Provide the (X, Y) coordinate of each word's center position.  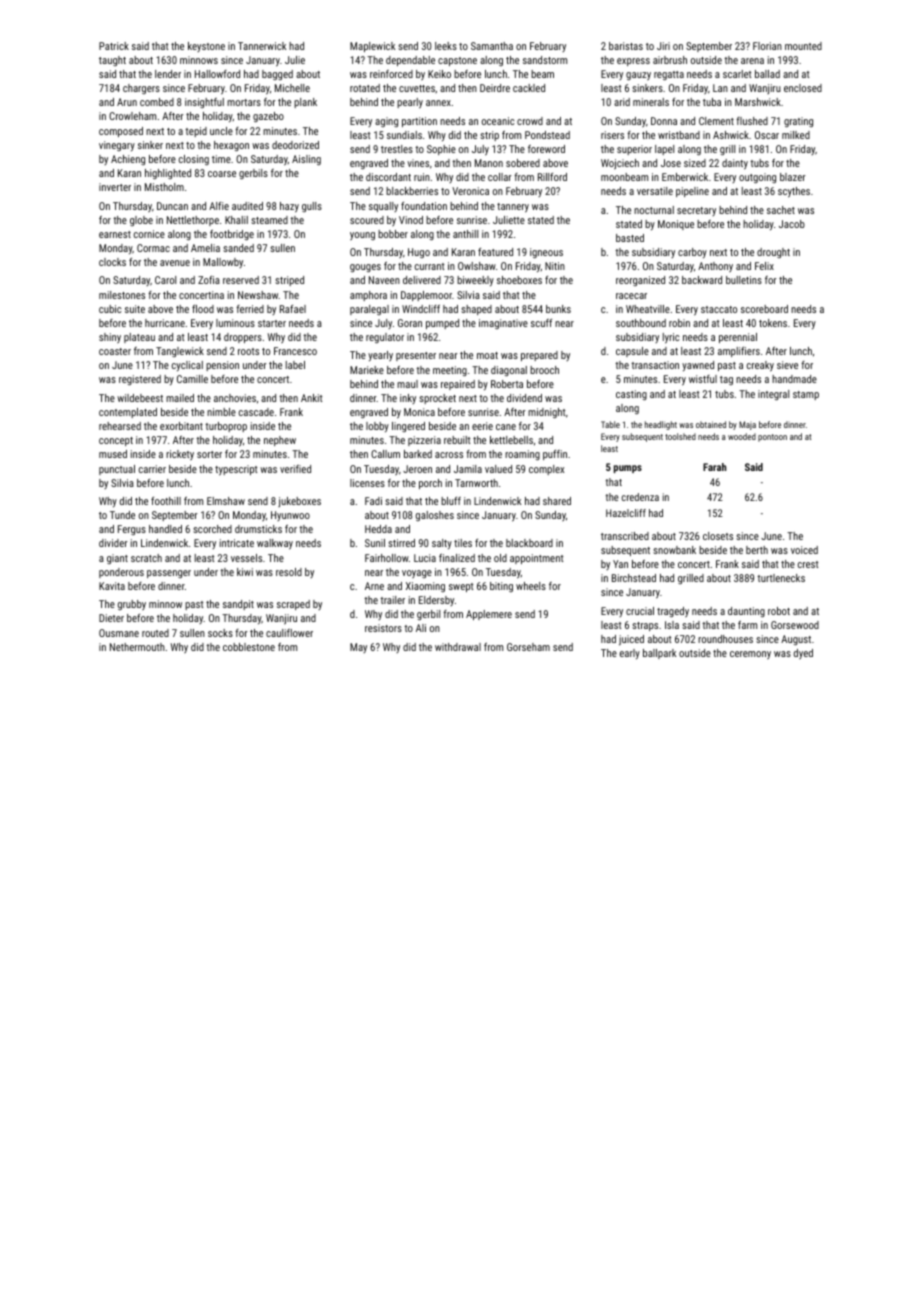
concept (116, 441)
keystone (206, 47)
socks (220, 633)
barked (418, 454)
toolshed (680, 436)
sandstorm (545, 60)
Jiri (663, 46)
